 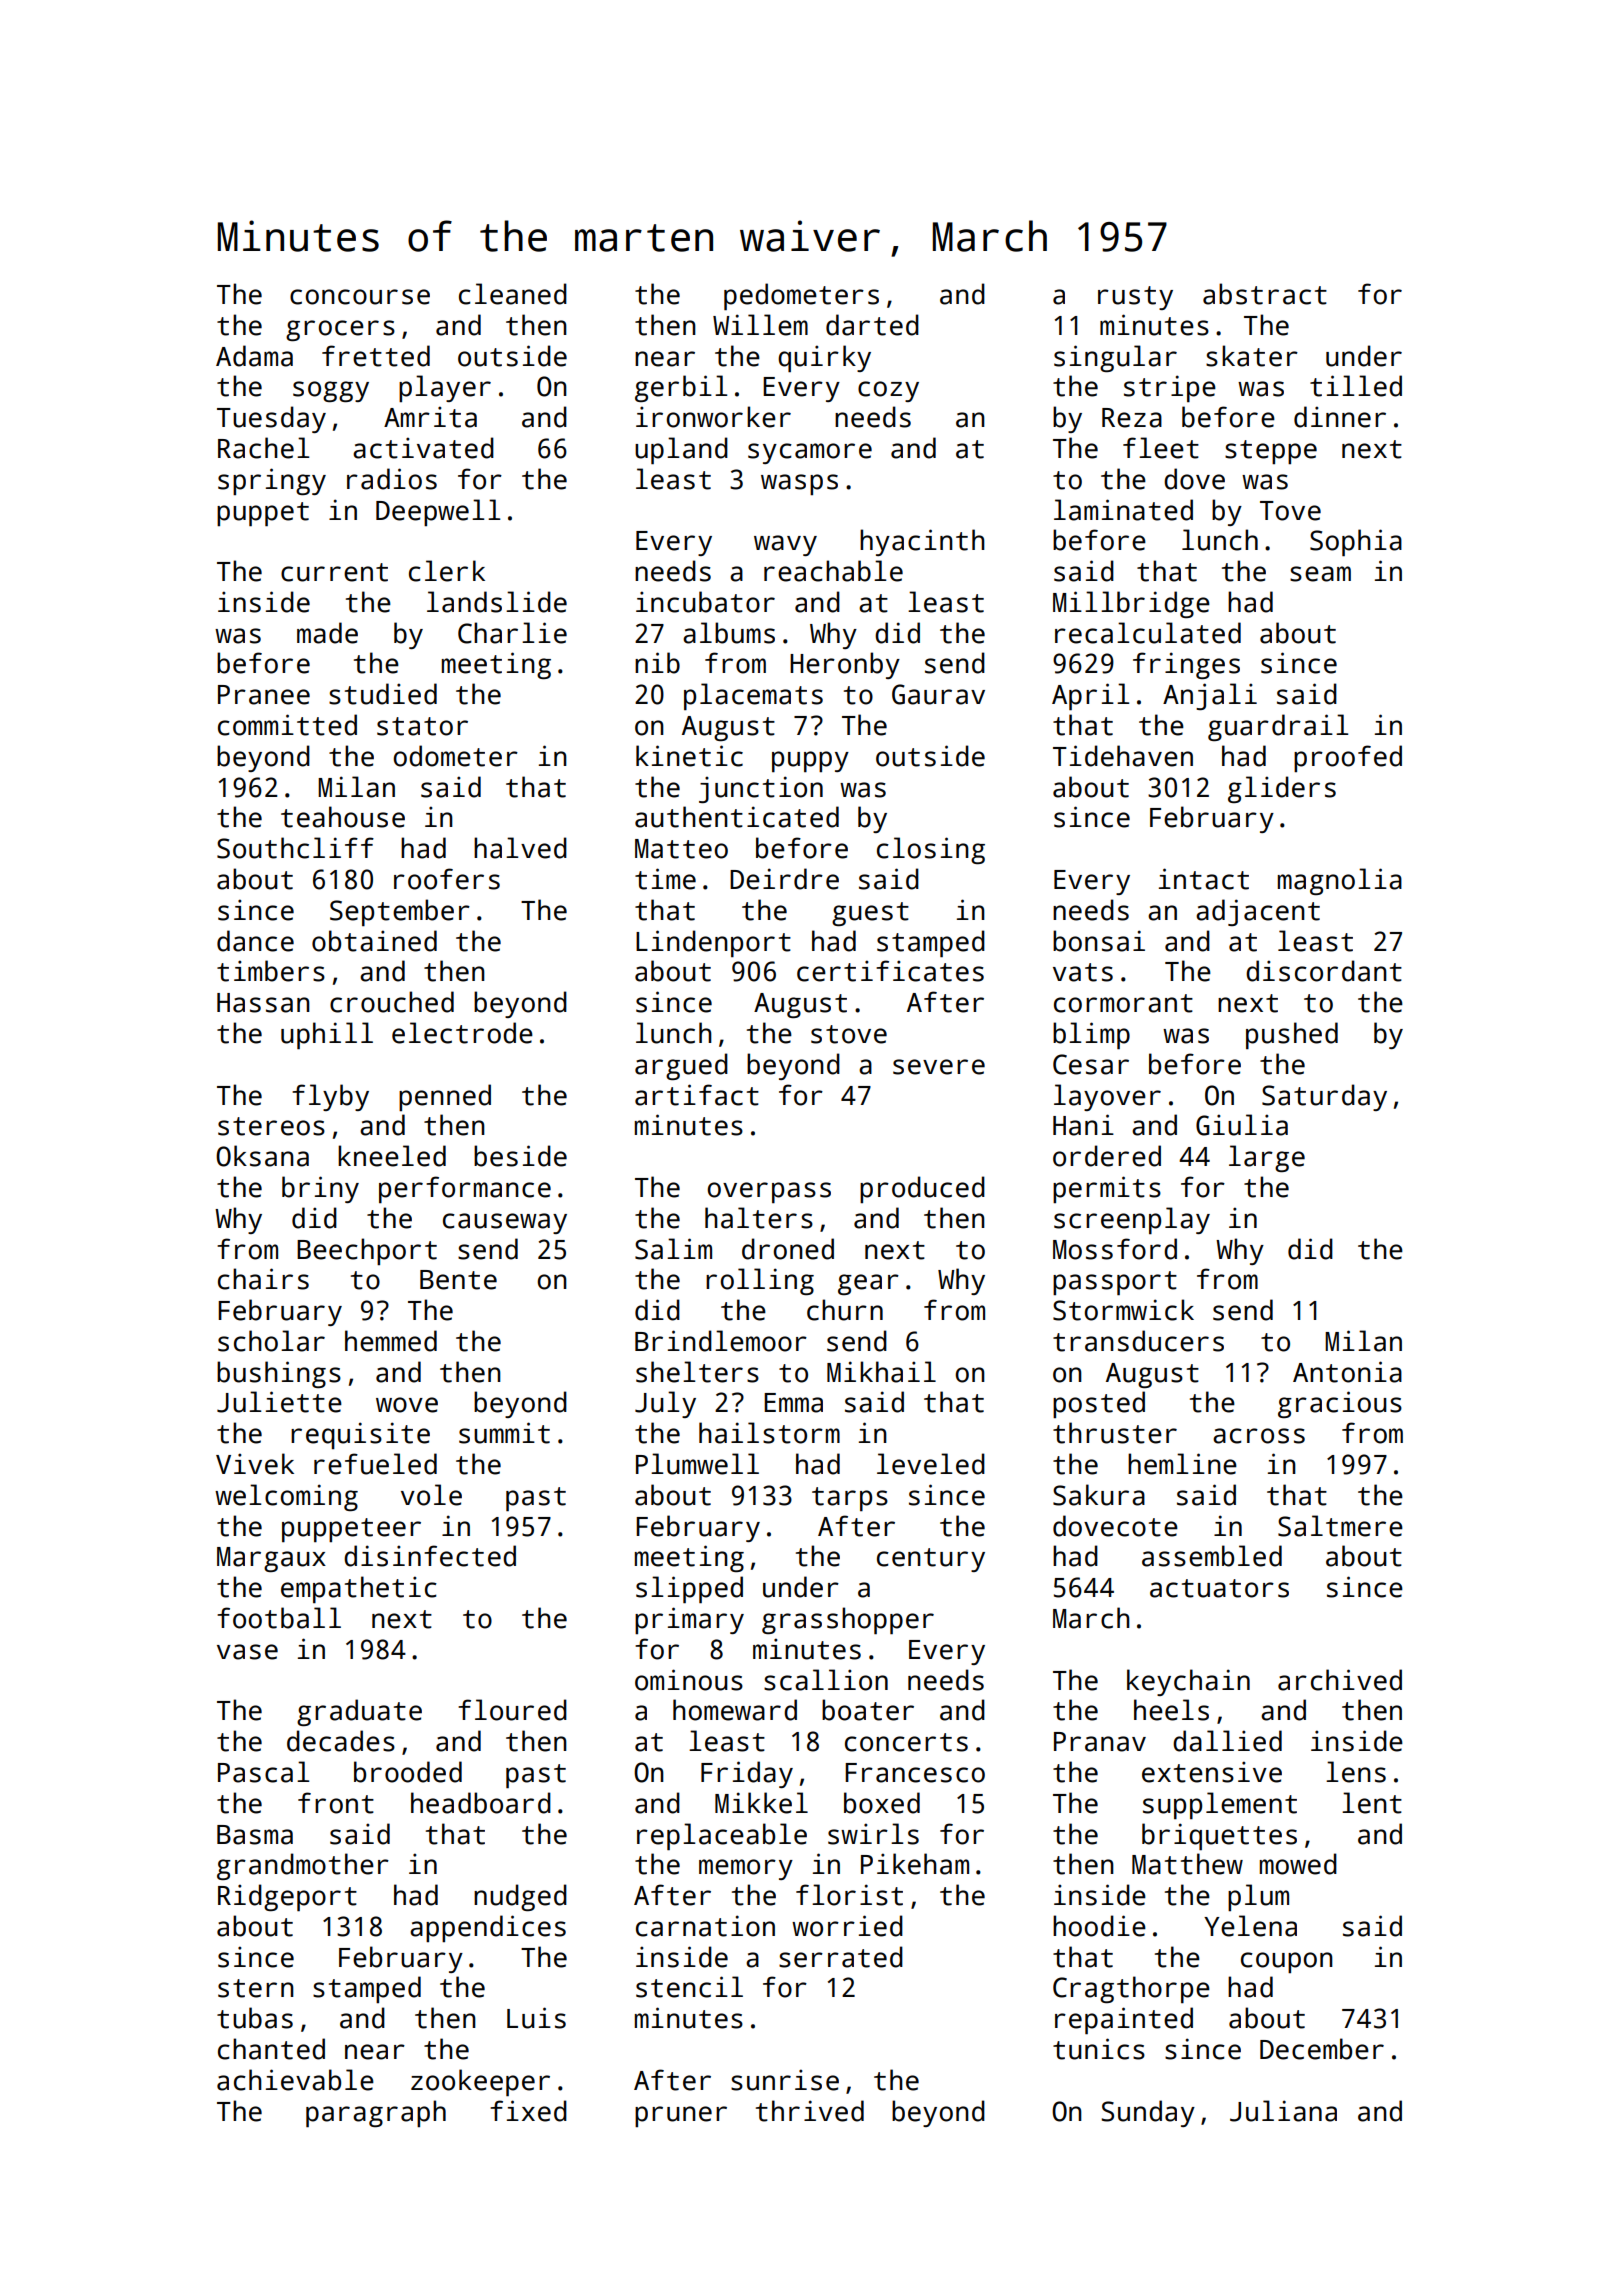 What do you see at coordinates (295, 2080) in the page?
I see `achievable` at bounding box center [295, 2080].
